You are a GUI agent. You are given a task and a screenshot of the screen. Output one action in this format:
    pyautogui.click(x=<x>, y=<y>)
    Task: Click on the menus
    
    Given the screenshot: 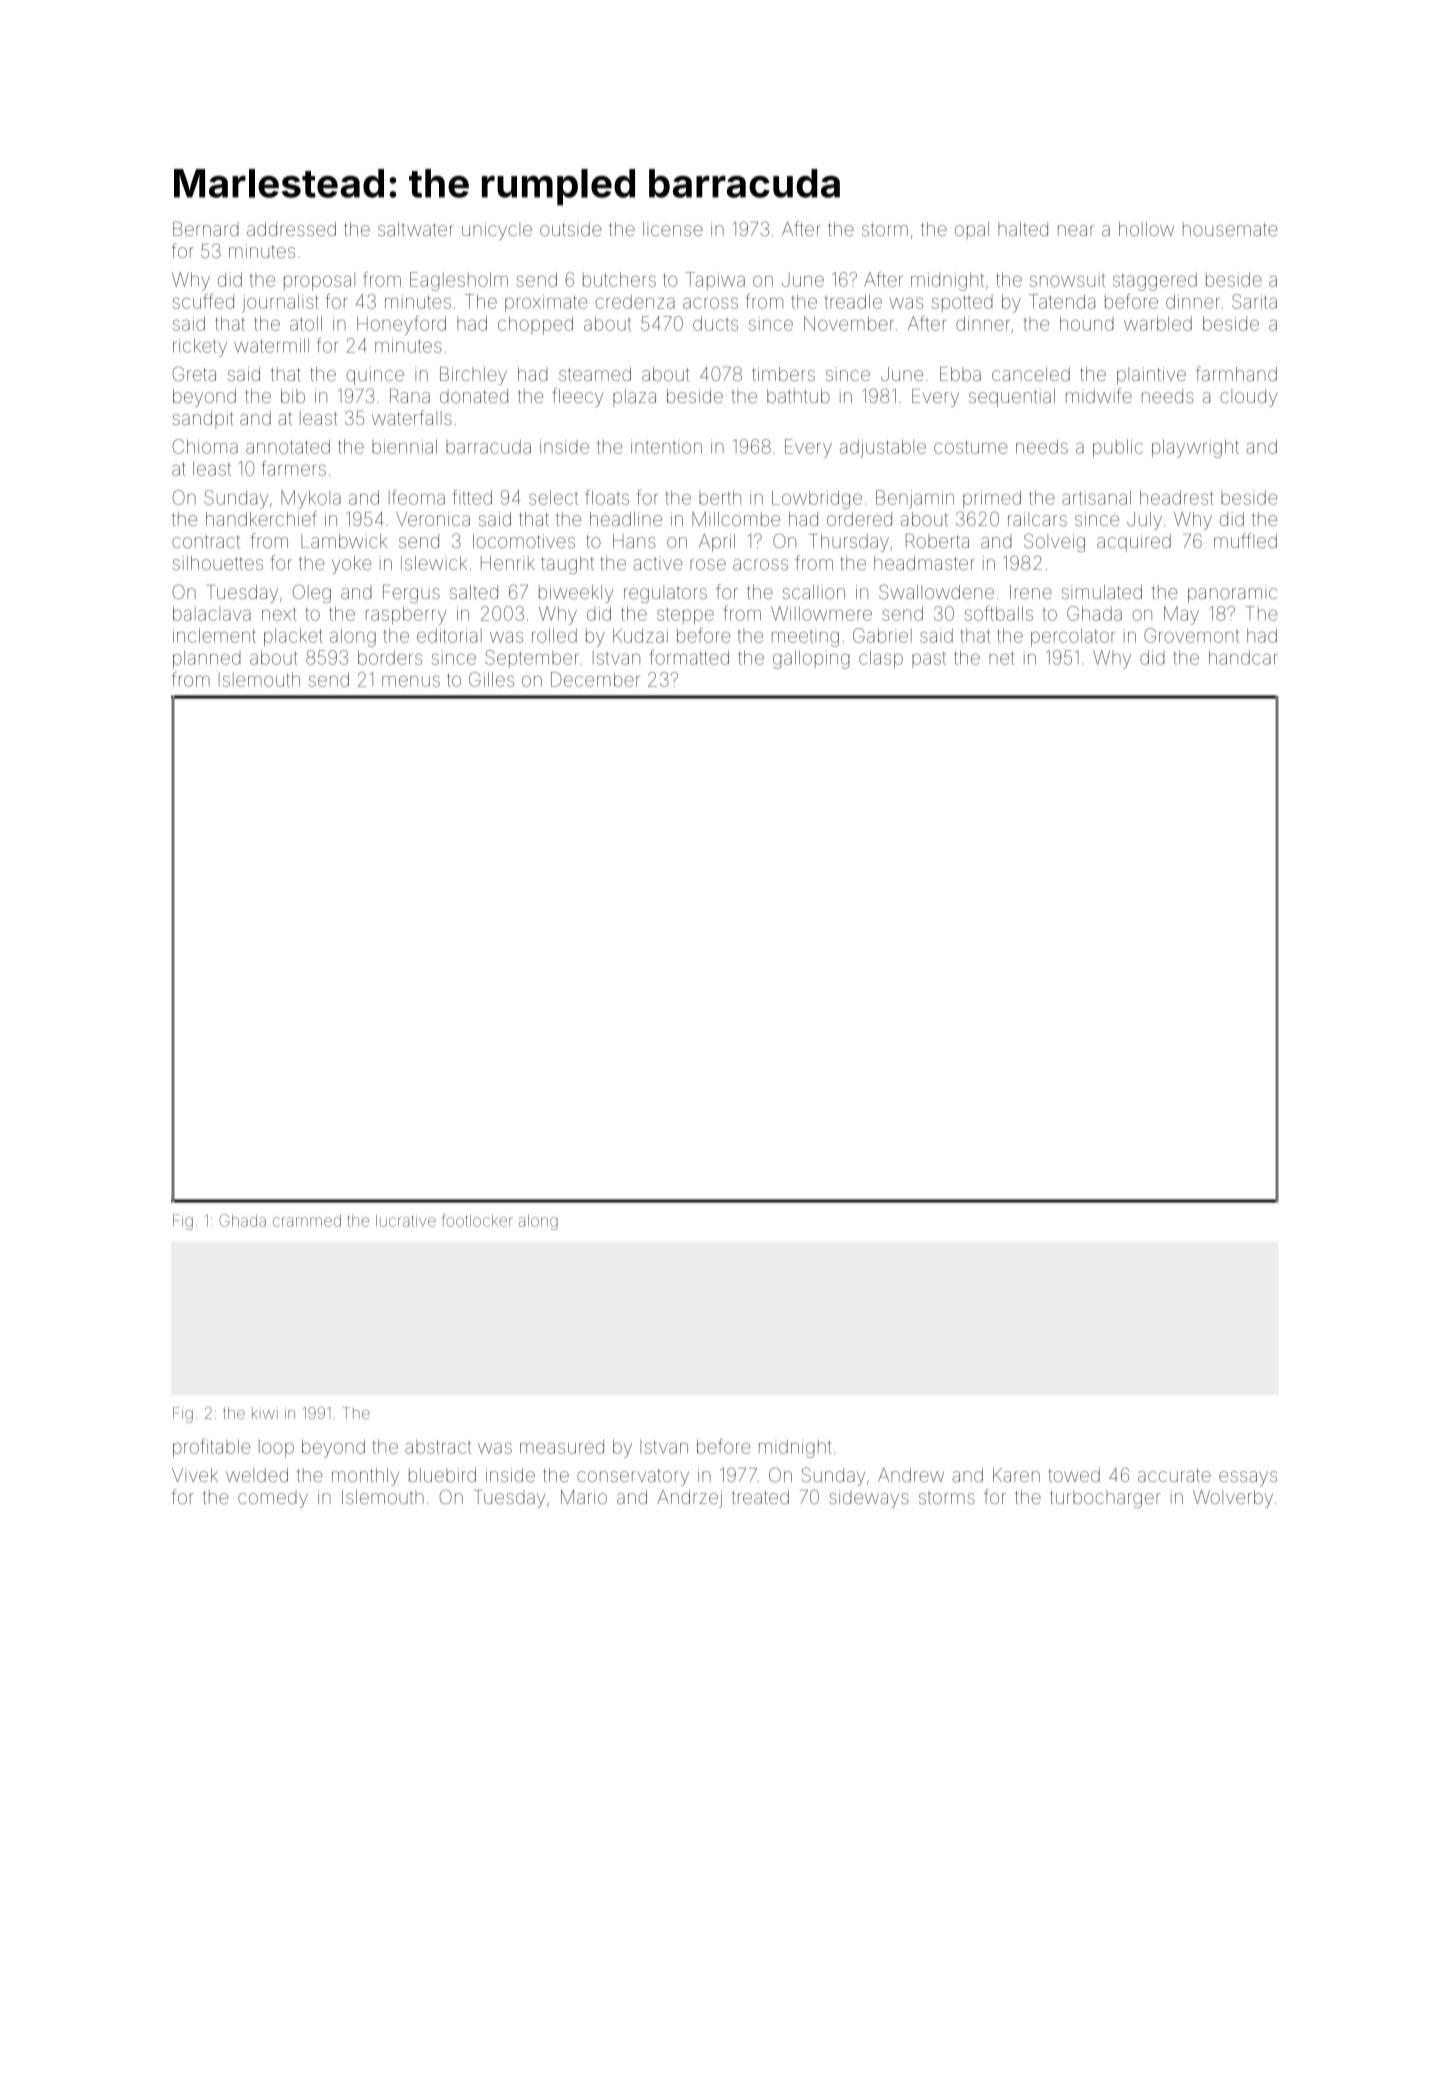 What is the action you would take?
    pyautogui.click(x=411, y=681)
